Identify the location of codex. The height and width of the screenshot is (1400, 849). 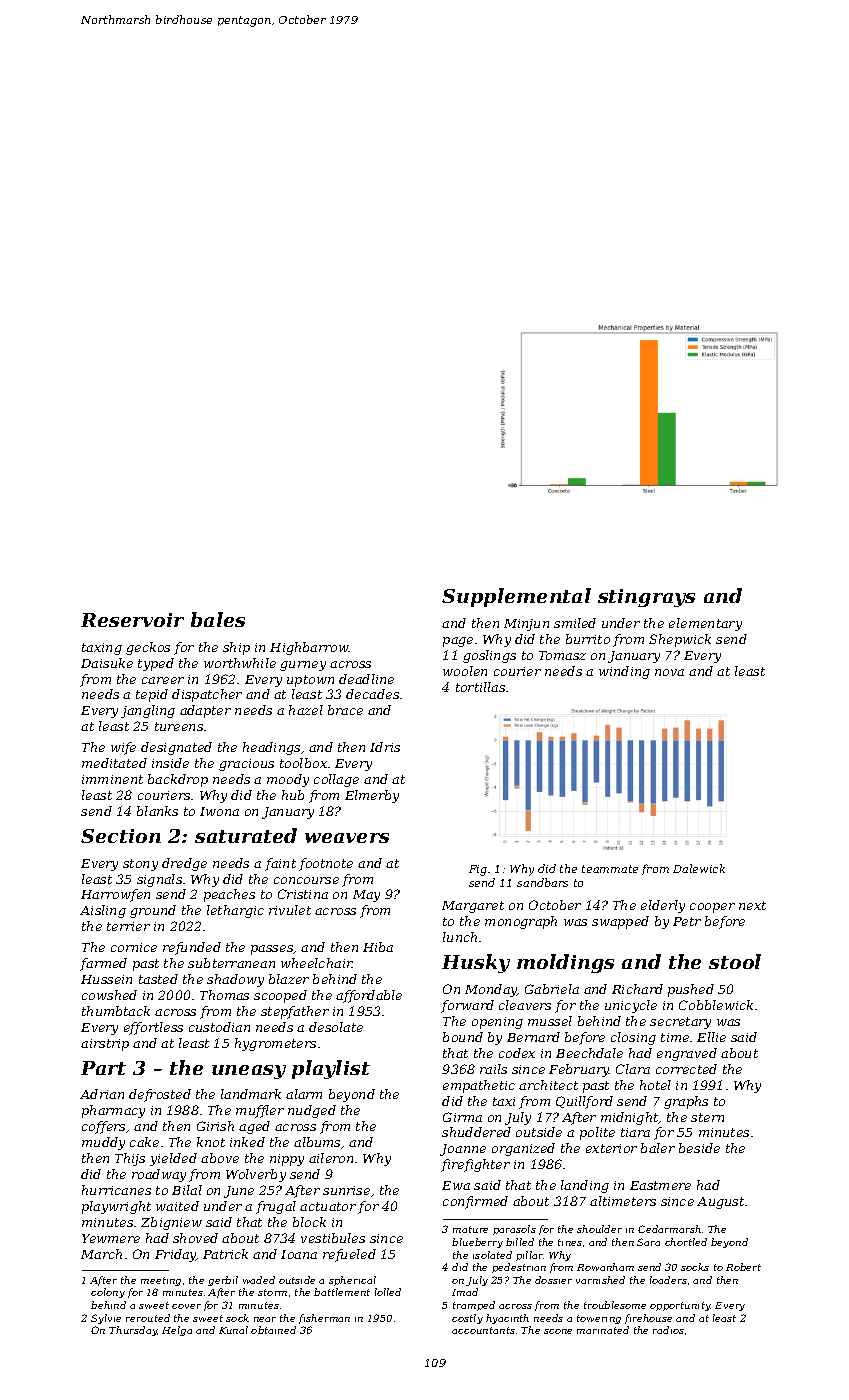
(517, 1053).
